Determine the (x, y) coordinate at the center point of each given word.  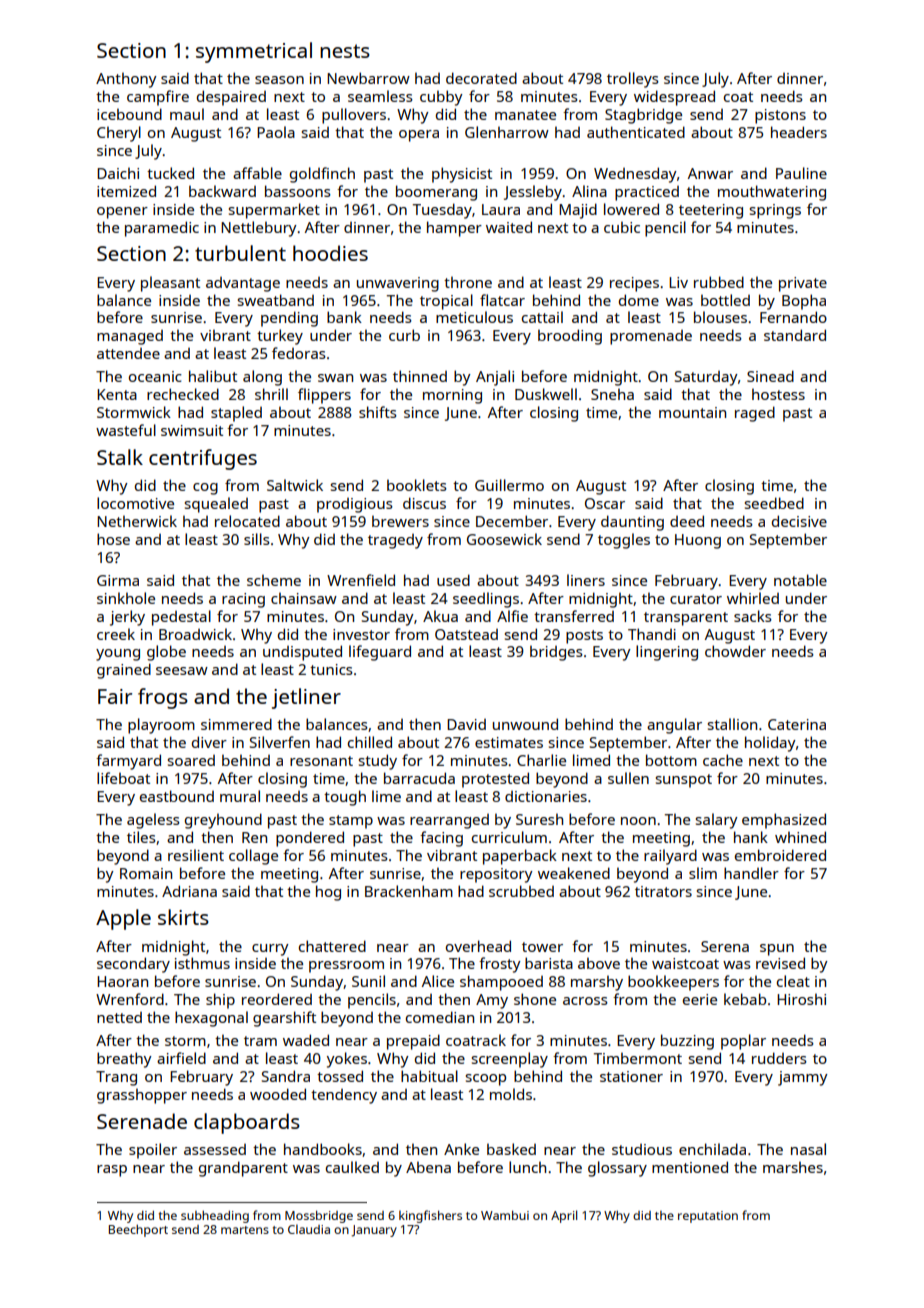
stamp (351, 822)
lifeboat (123, 778)
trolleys (633, 80)
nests (345, 51)
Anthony (126, 80)
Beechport (138, 1231)
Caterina (797, 724)
